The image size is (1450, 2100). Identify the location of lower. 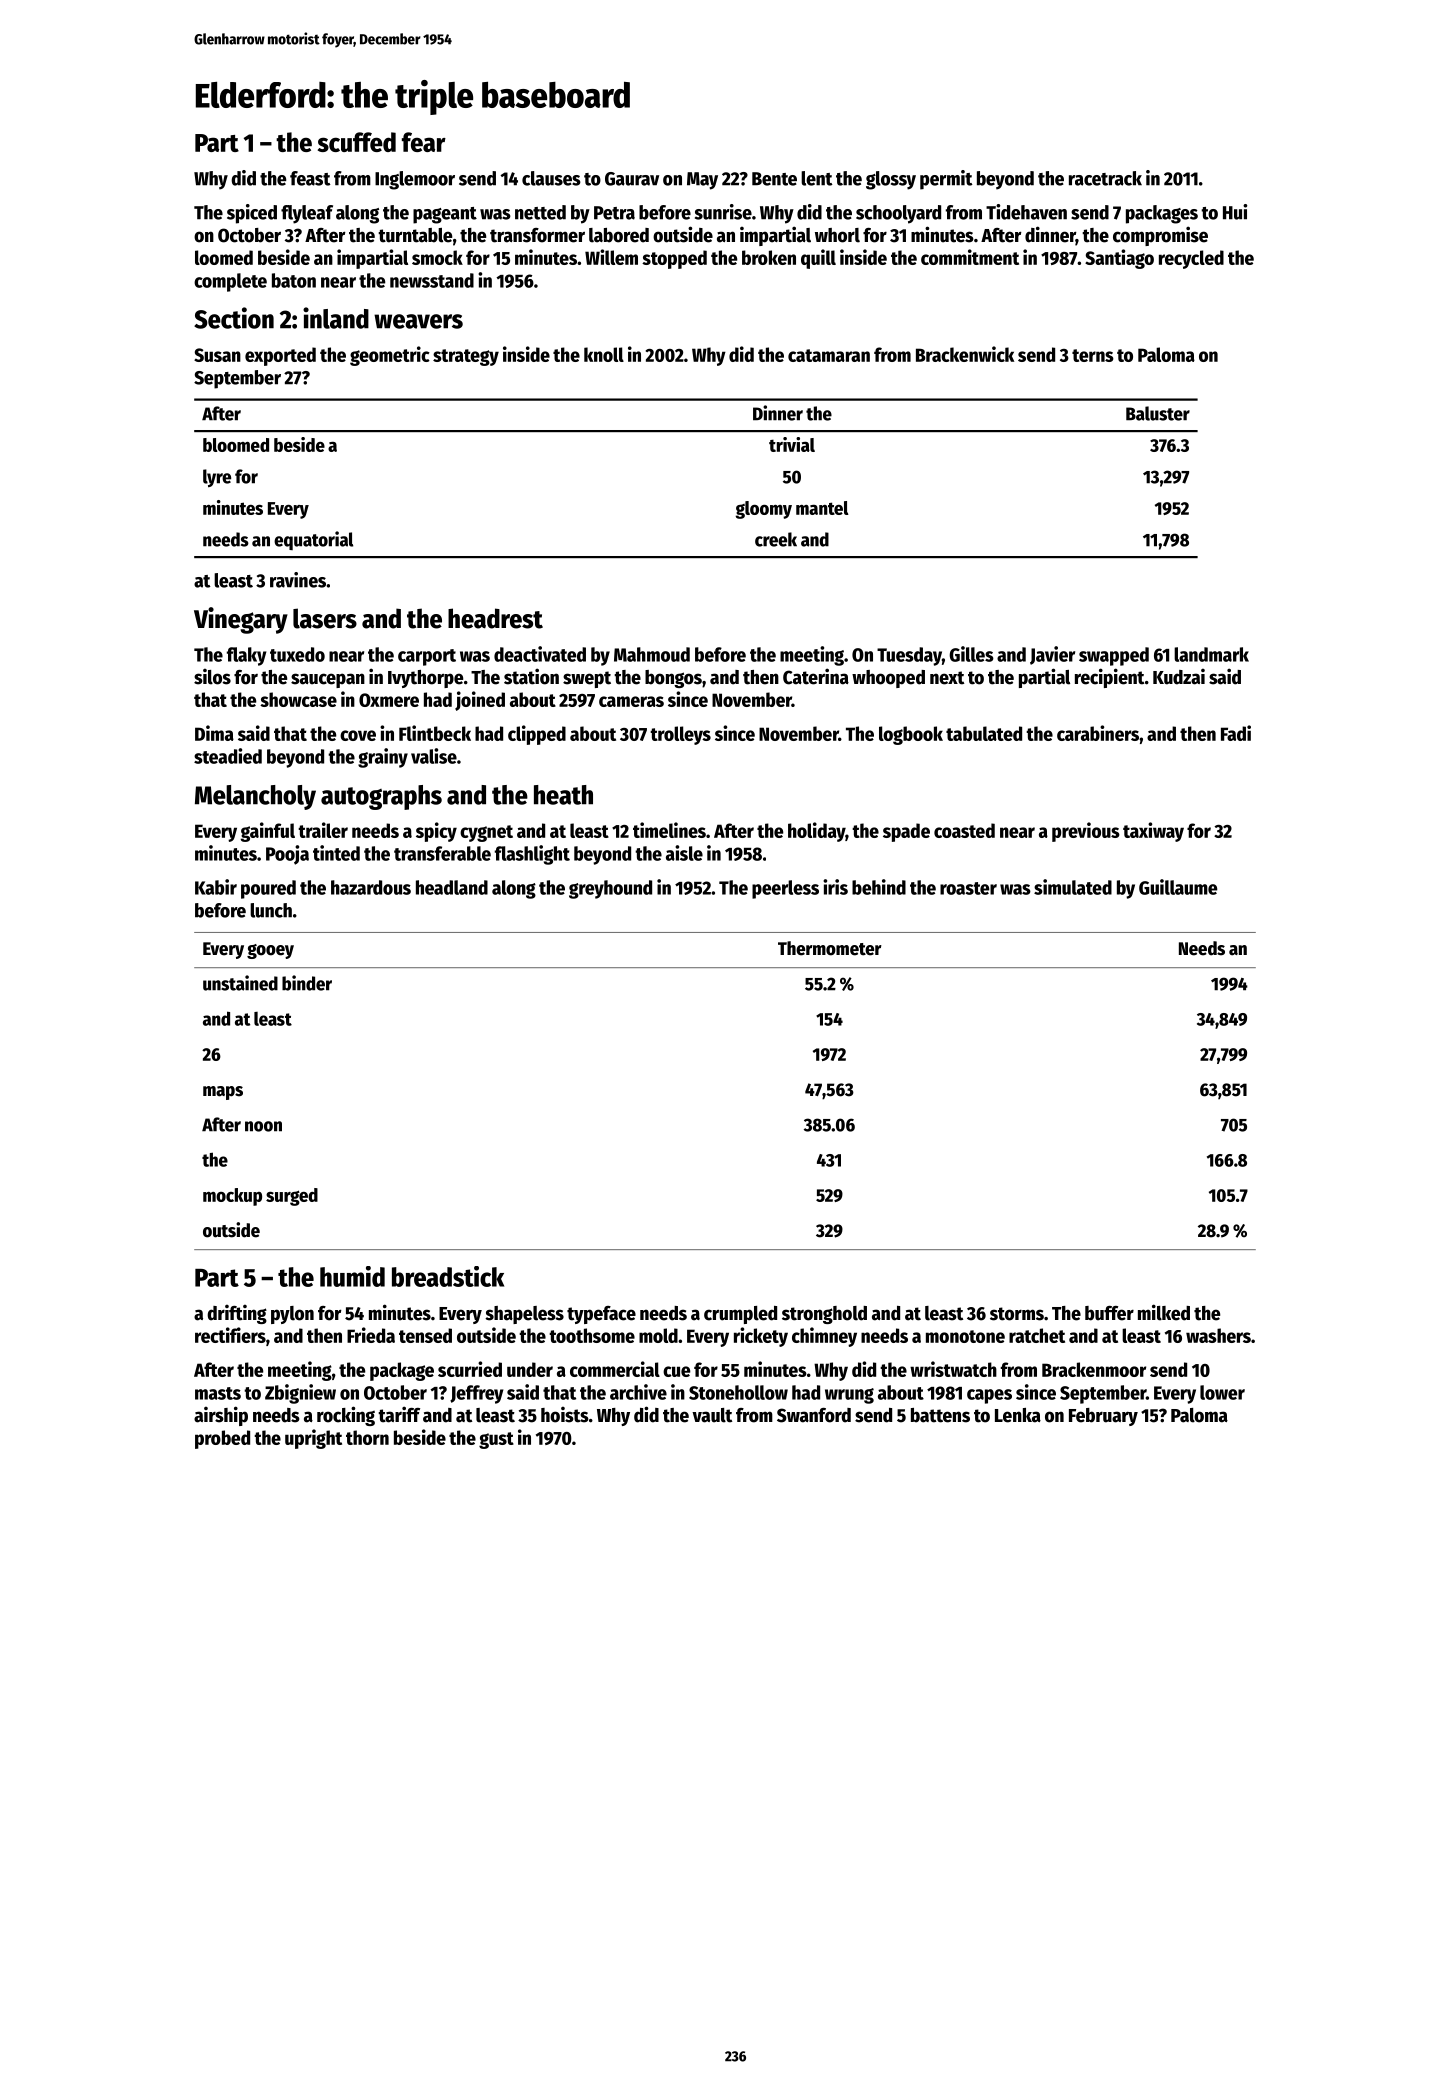
(1222, 1392).
